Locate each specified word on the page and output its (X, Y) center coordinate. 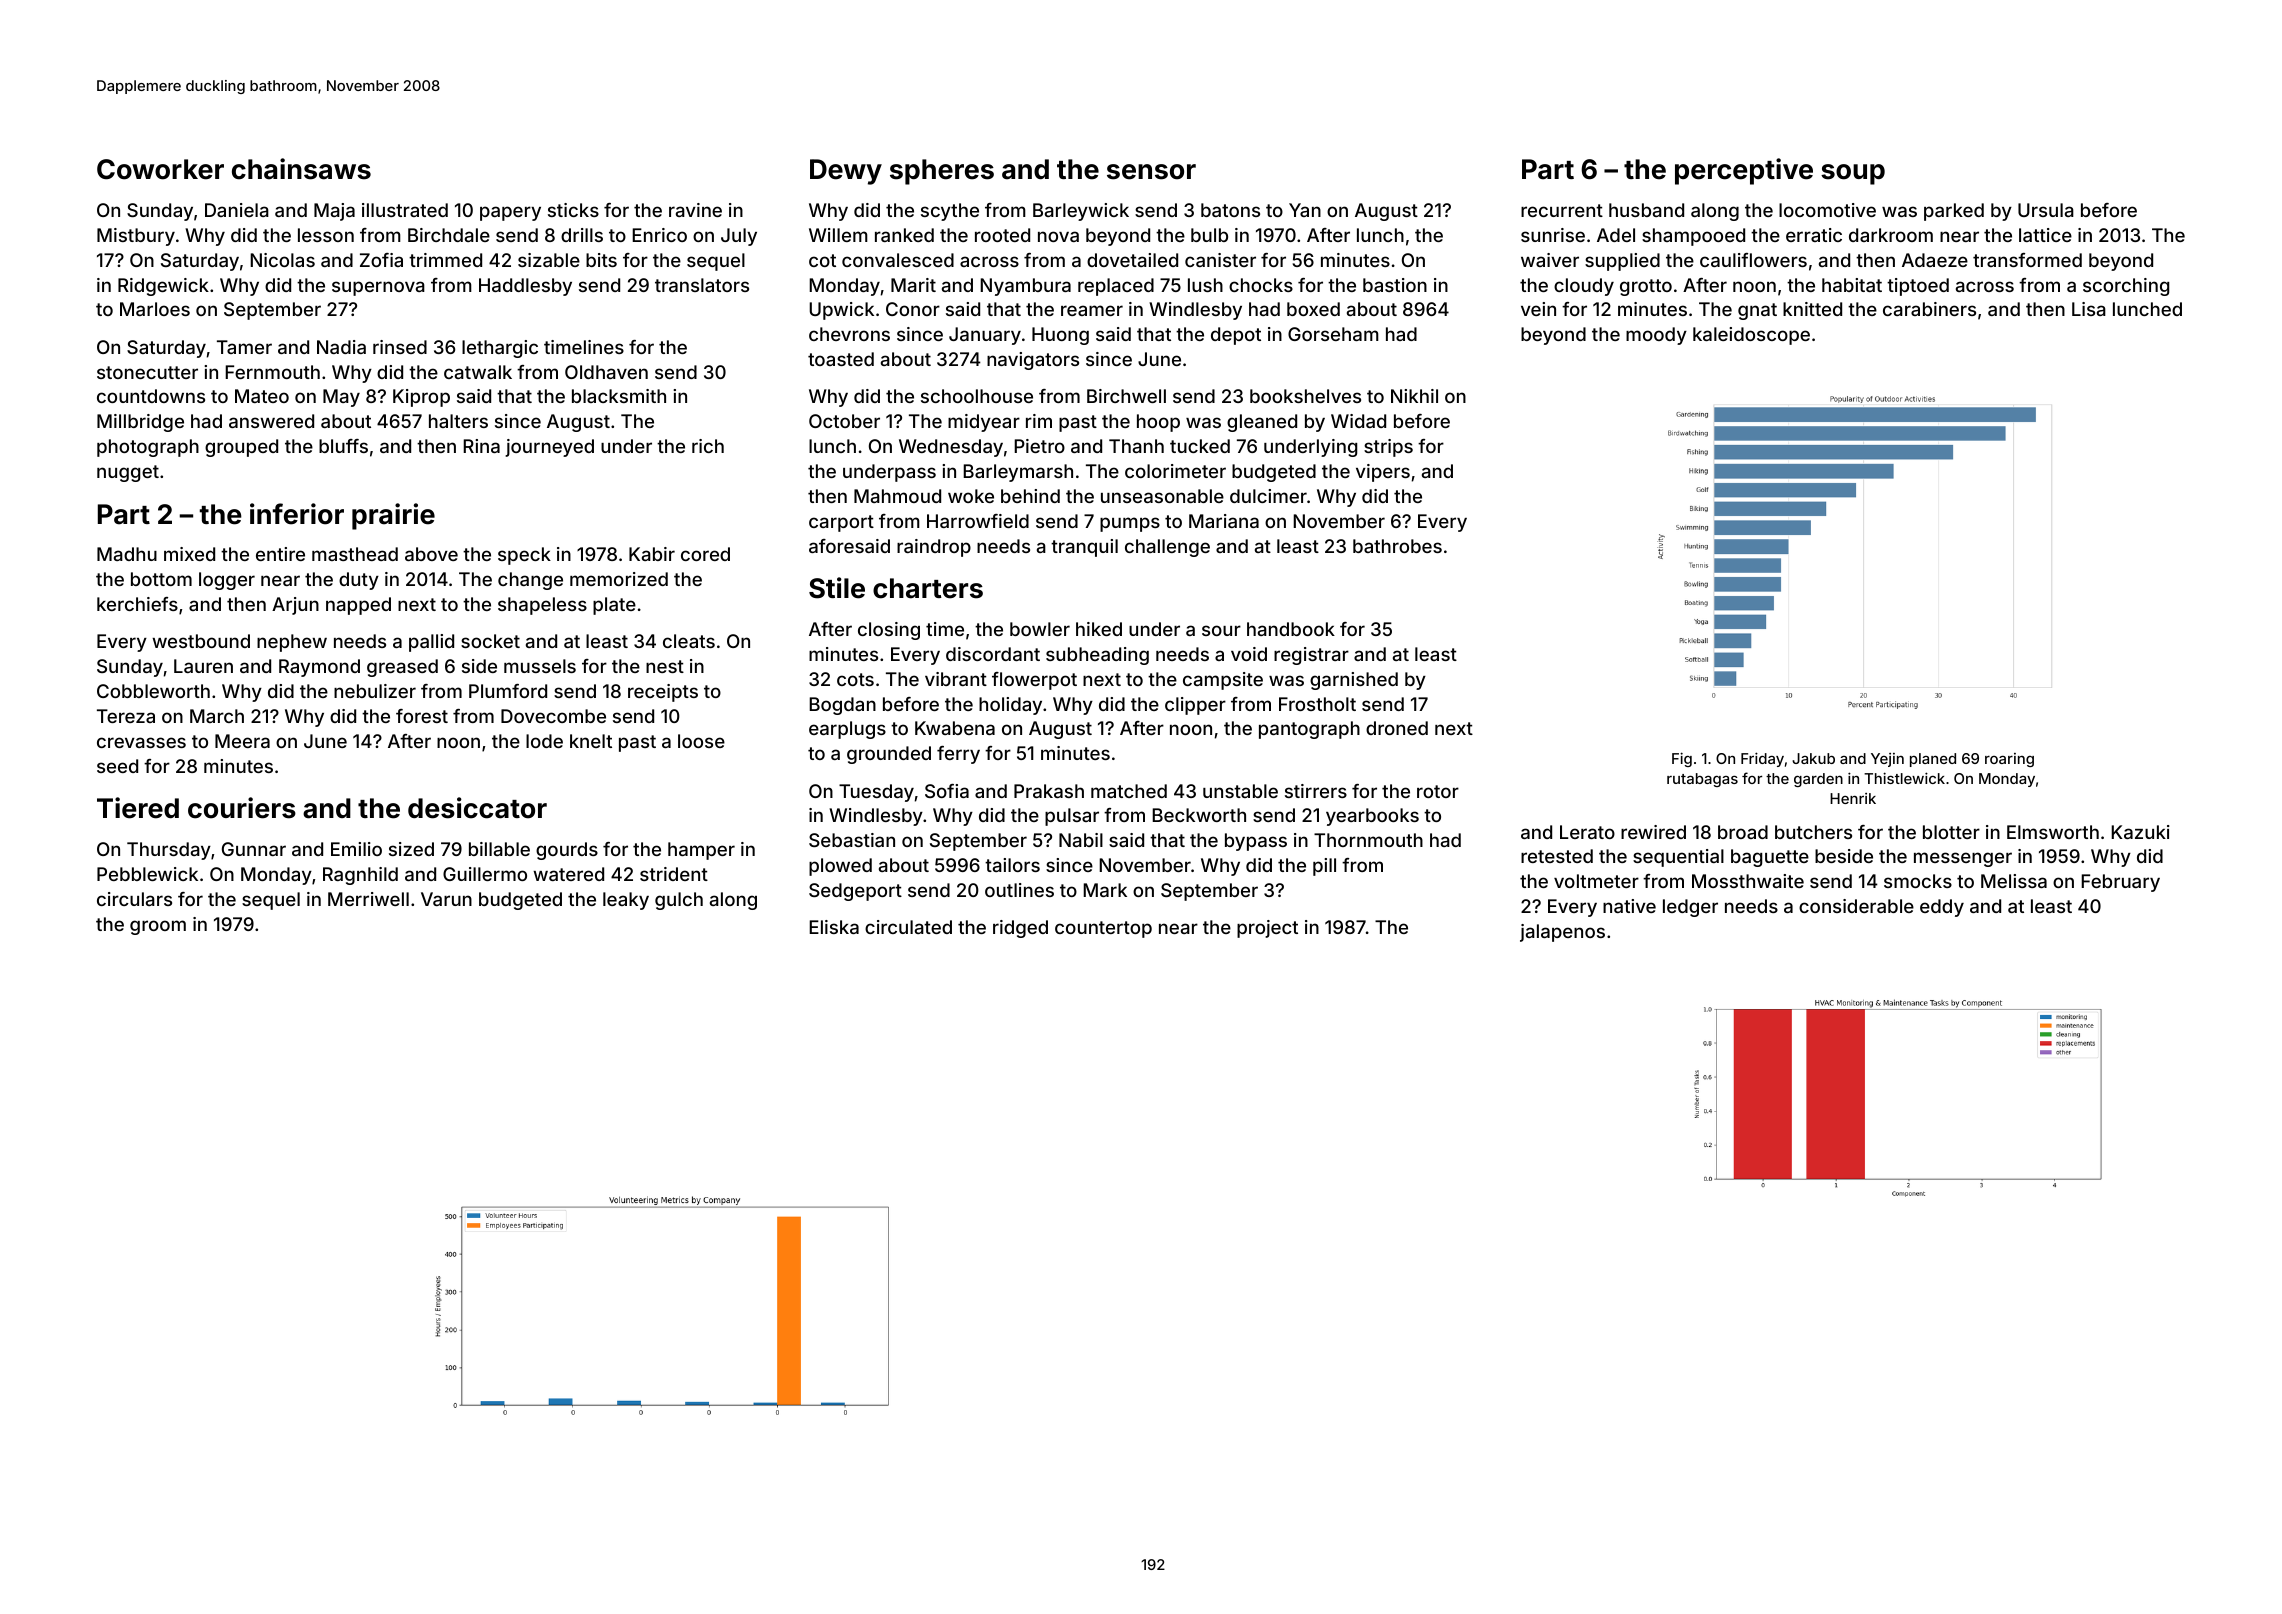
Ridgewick (163, 287)
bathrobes (1397, 546)
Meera (242, 741)
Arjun (295, 606)
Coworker (160, 169)
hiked (1099, 629)
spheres (942, 172)
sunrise (1553, 235)
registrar (1311, 656)
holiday (1010, 706)
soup (1853, 174)
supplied (1622, 262)
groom (158, 927)
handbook (1291, 629)
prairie (393, 516)
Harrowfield (978, 521)
